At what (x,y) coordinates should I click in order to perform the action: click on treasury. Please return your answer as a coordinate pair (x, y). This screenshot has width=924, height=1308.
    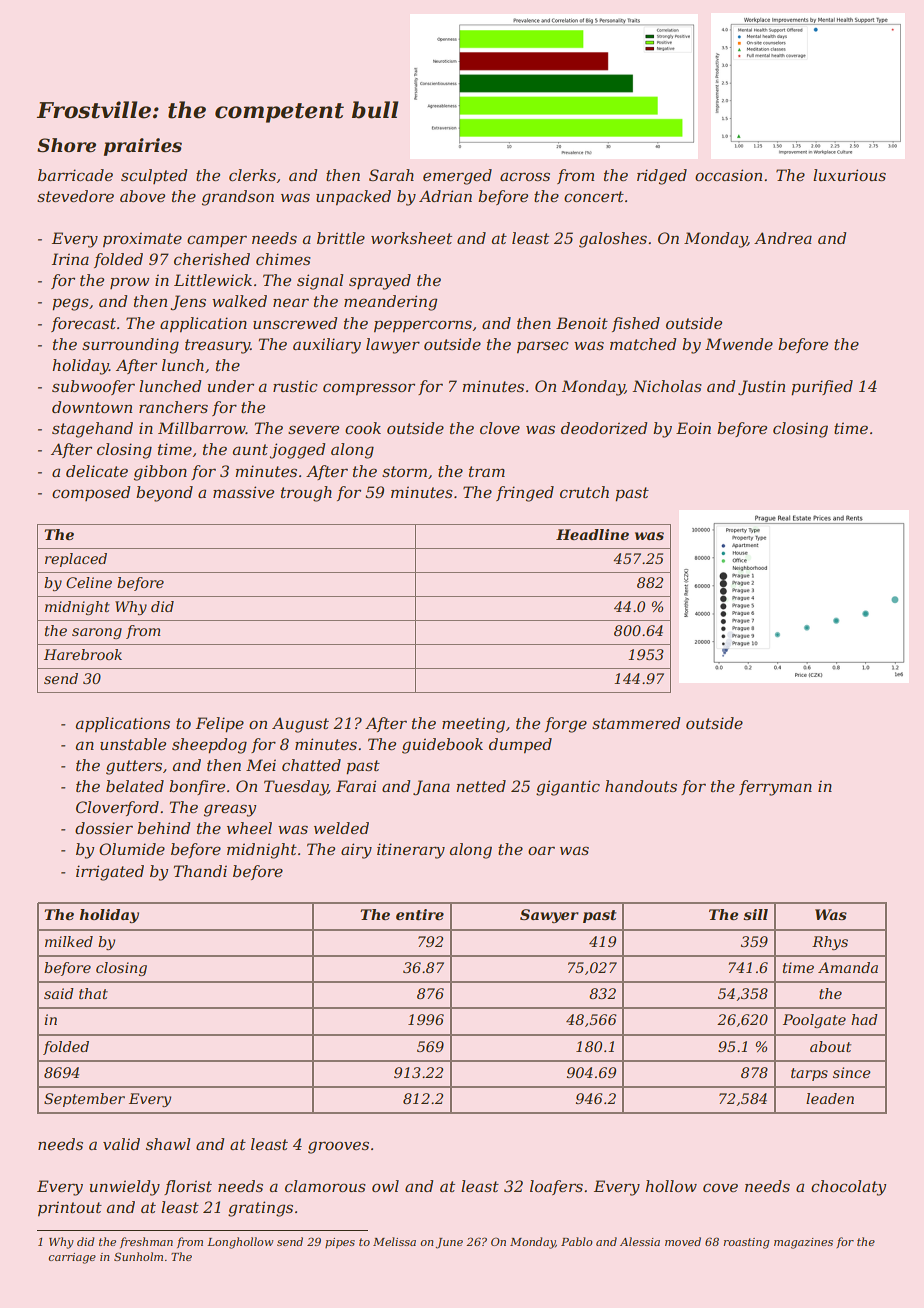
    Looking at the image, I should click on (217, 346).
